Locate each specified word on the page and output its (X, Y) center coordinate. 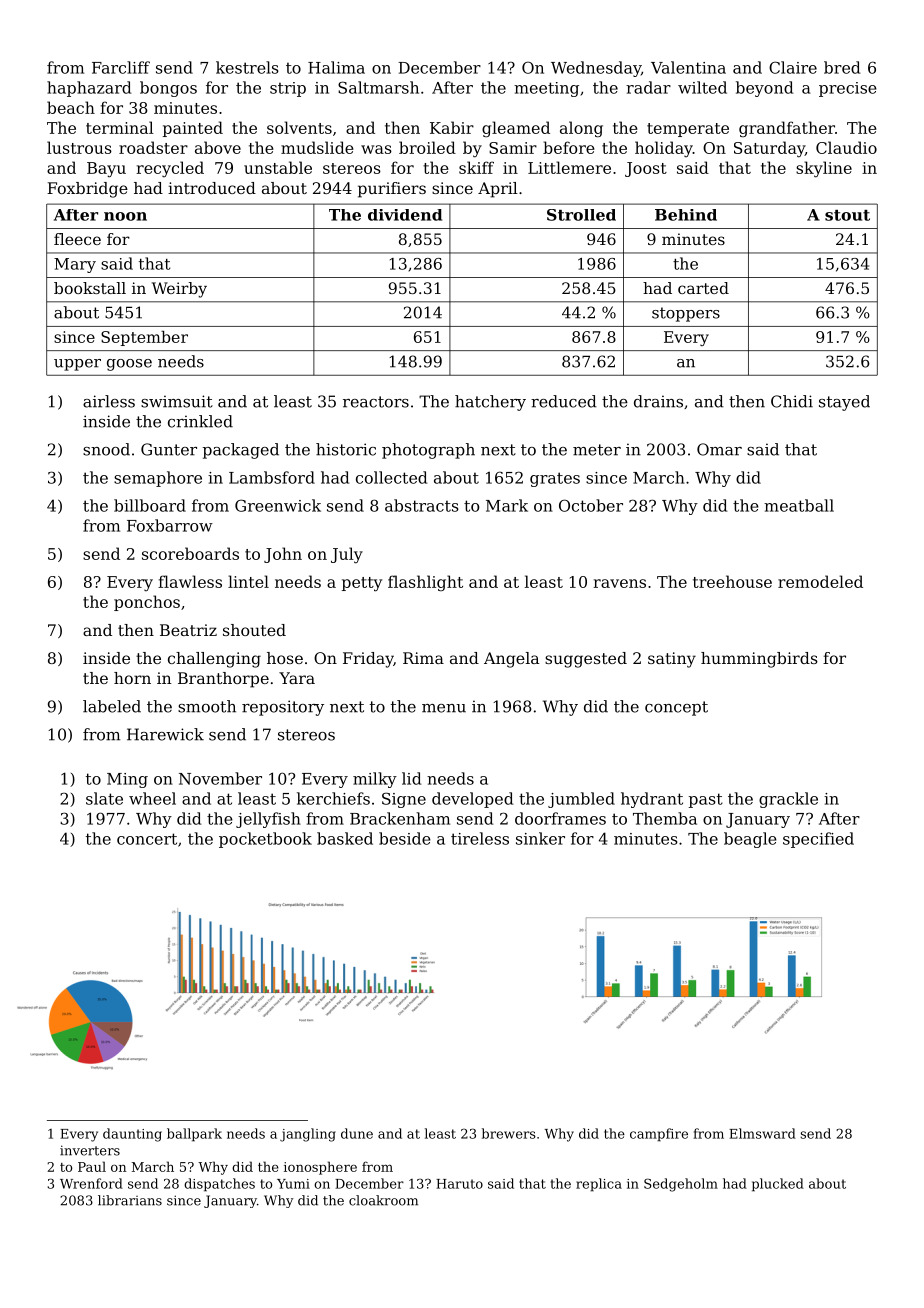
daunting (132, 1135)
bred (842, 67)
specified (818, 840)
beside (405, 838)
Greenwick (278, 505)
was (376, 149)
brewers (509, 1133)
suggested (586, 660)
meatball (799, 505)
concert (147, 839)
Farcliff (121, 67)
